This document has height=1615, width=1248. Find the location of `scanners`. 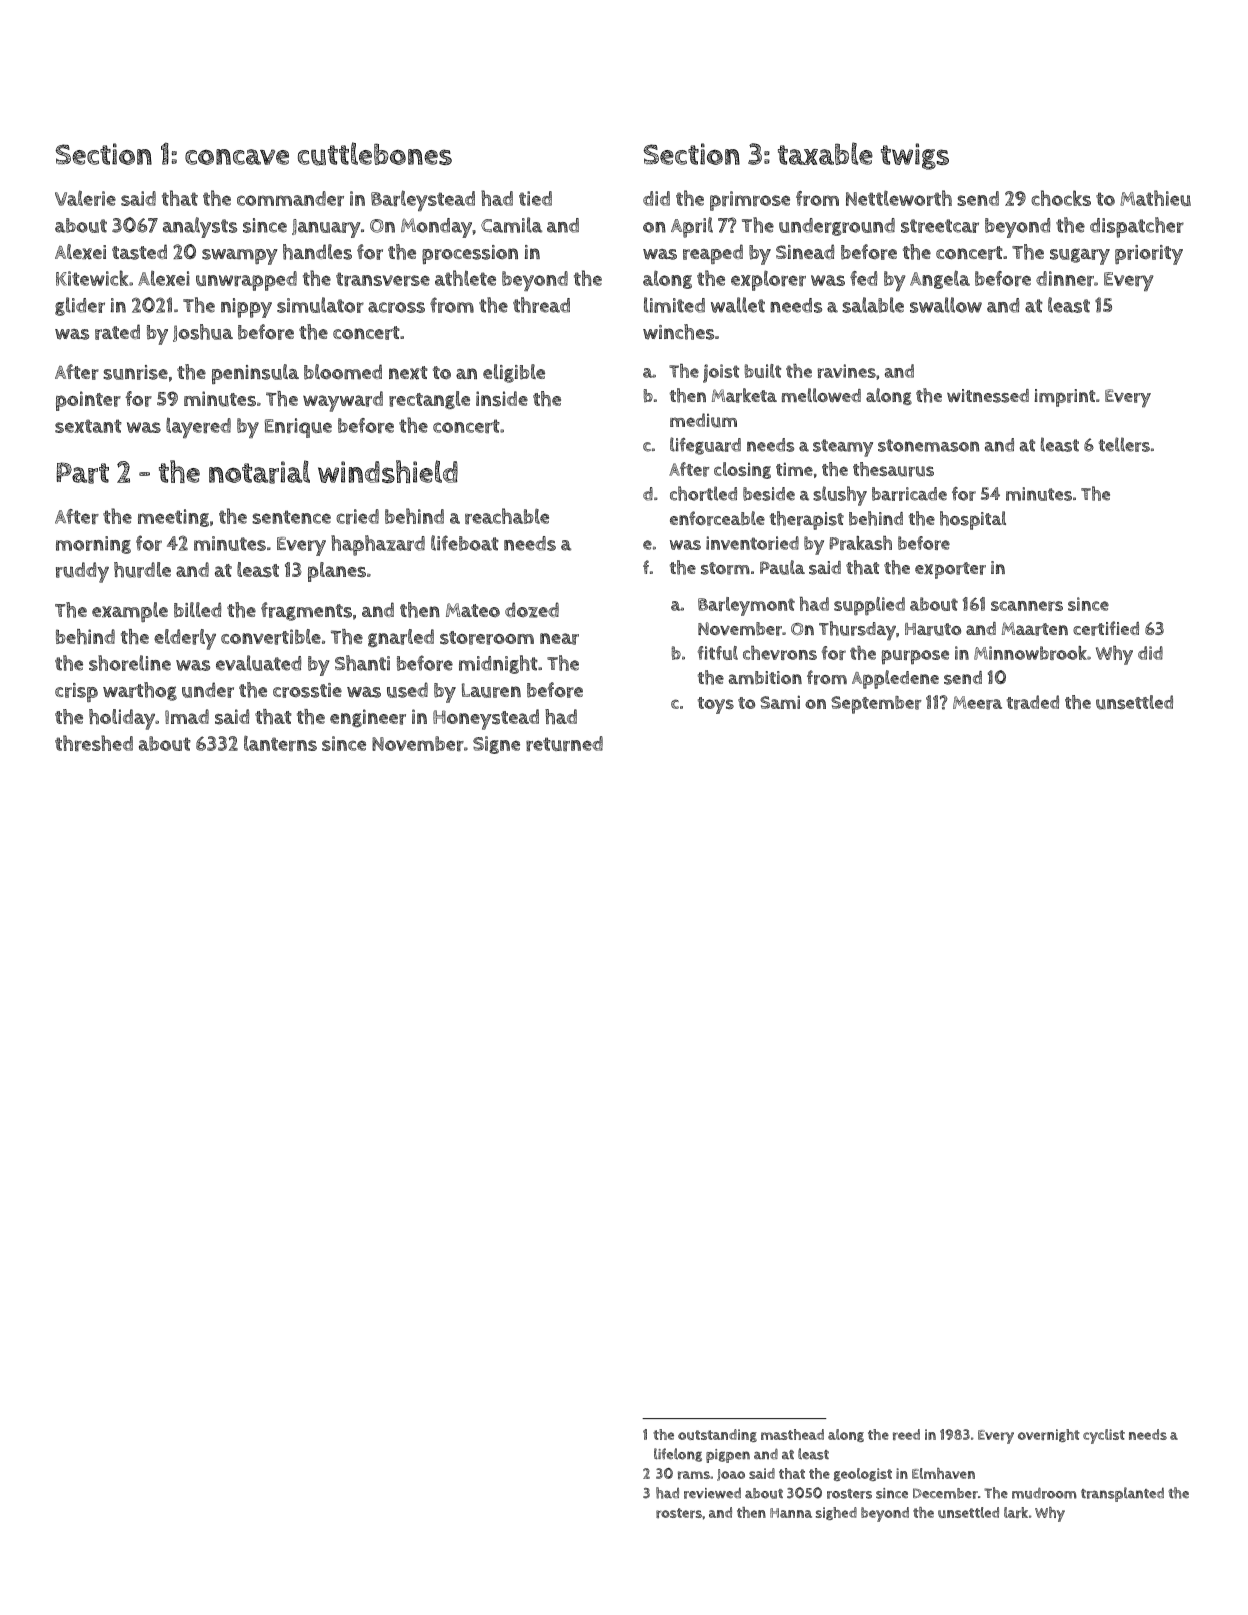

scanners is located at coordinates (1027, 606).
